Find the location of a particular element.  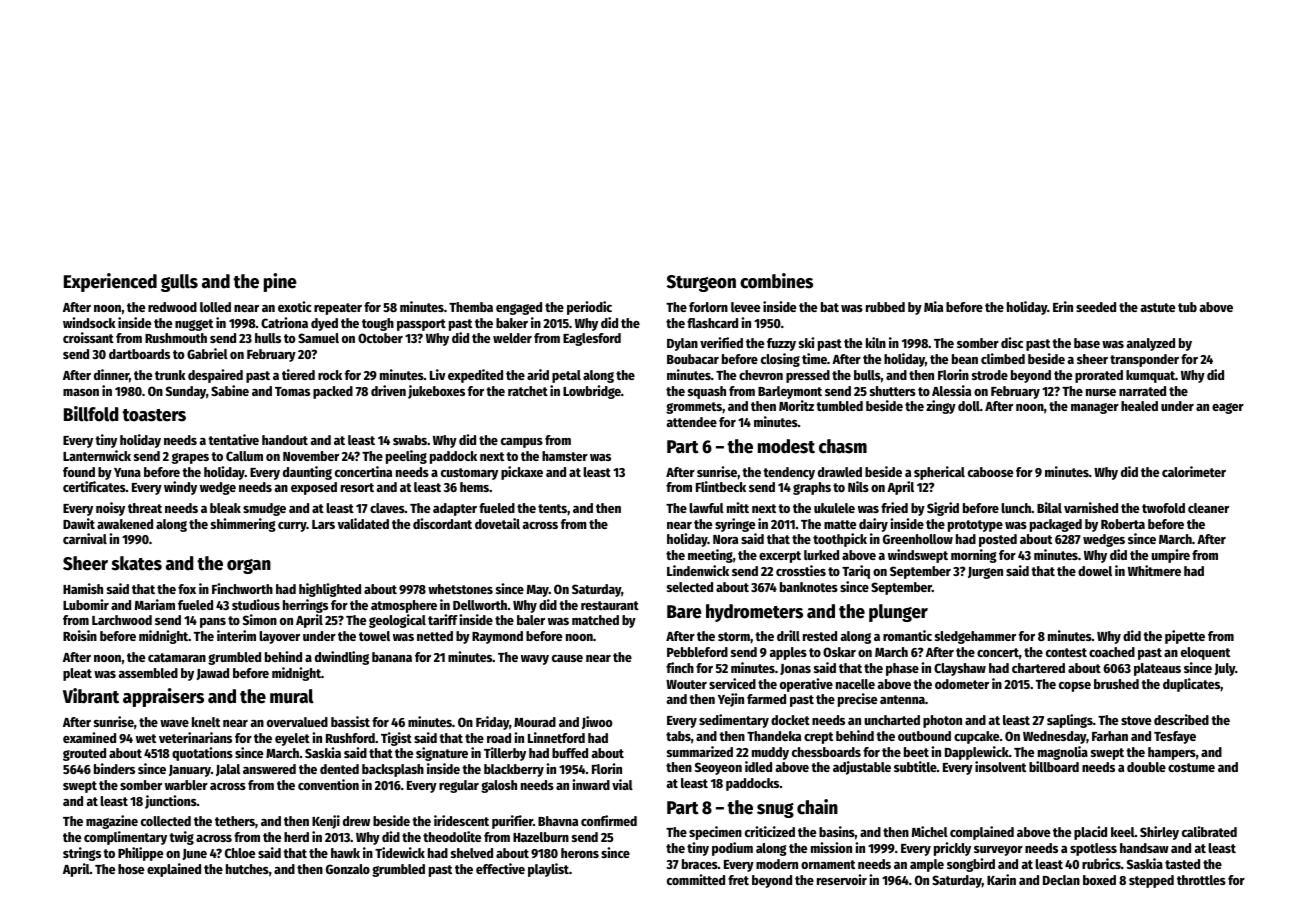

attendee is located at coordinates (692, 422).
